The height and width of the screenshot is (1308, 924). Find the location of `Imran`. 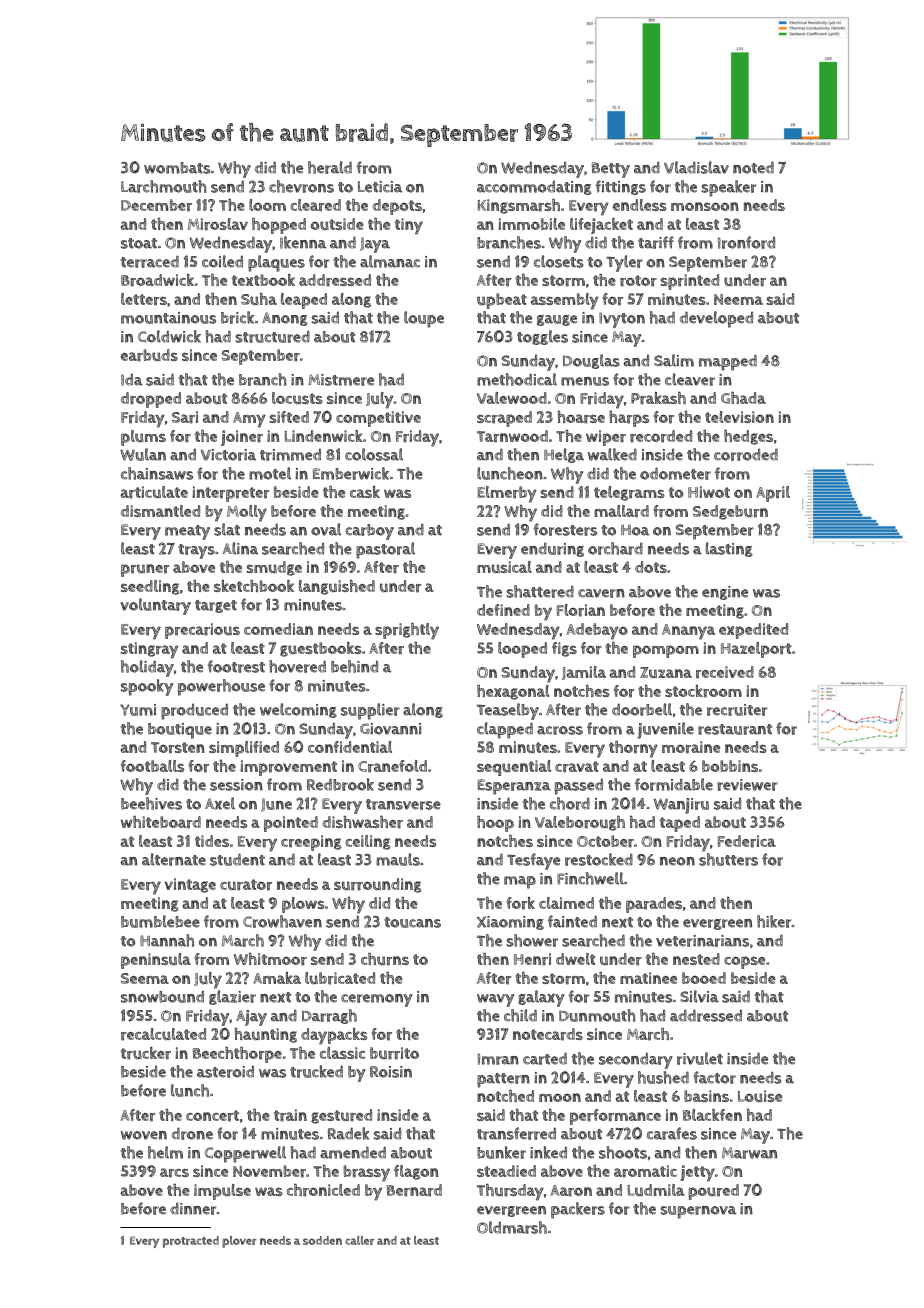

Imran is located at coordinates (498, 1059).
